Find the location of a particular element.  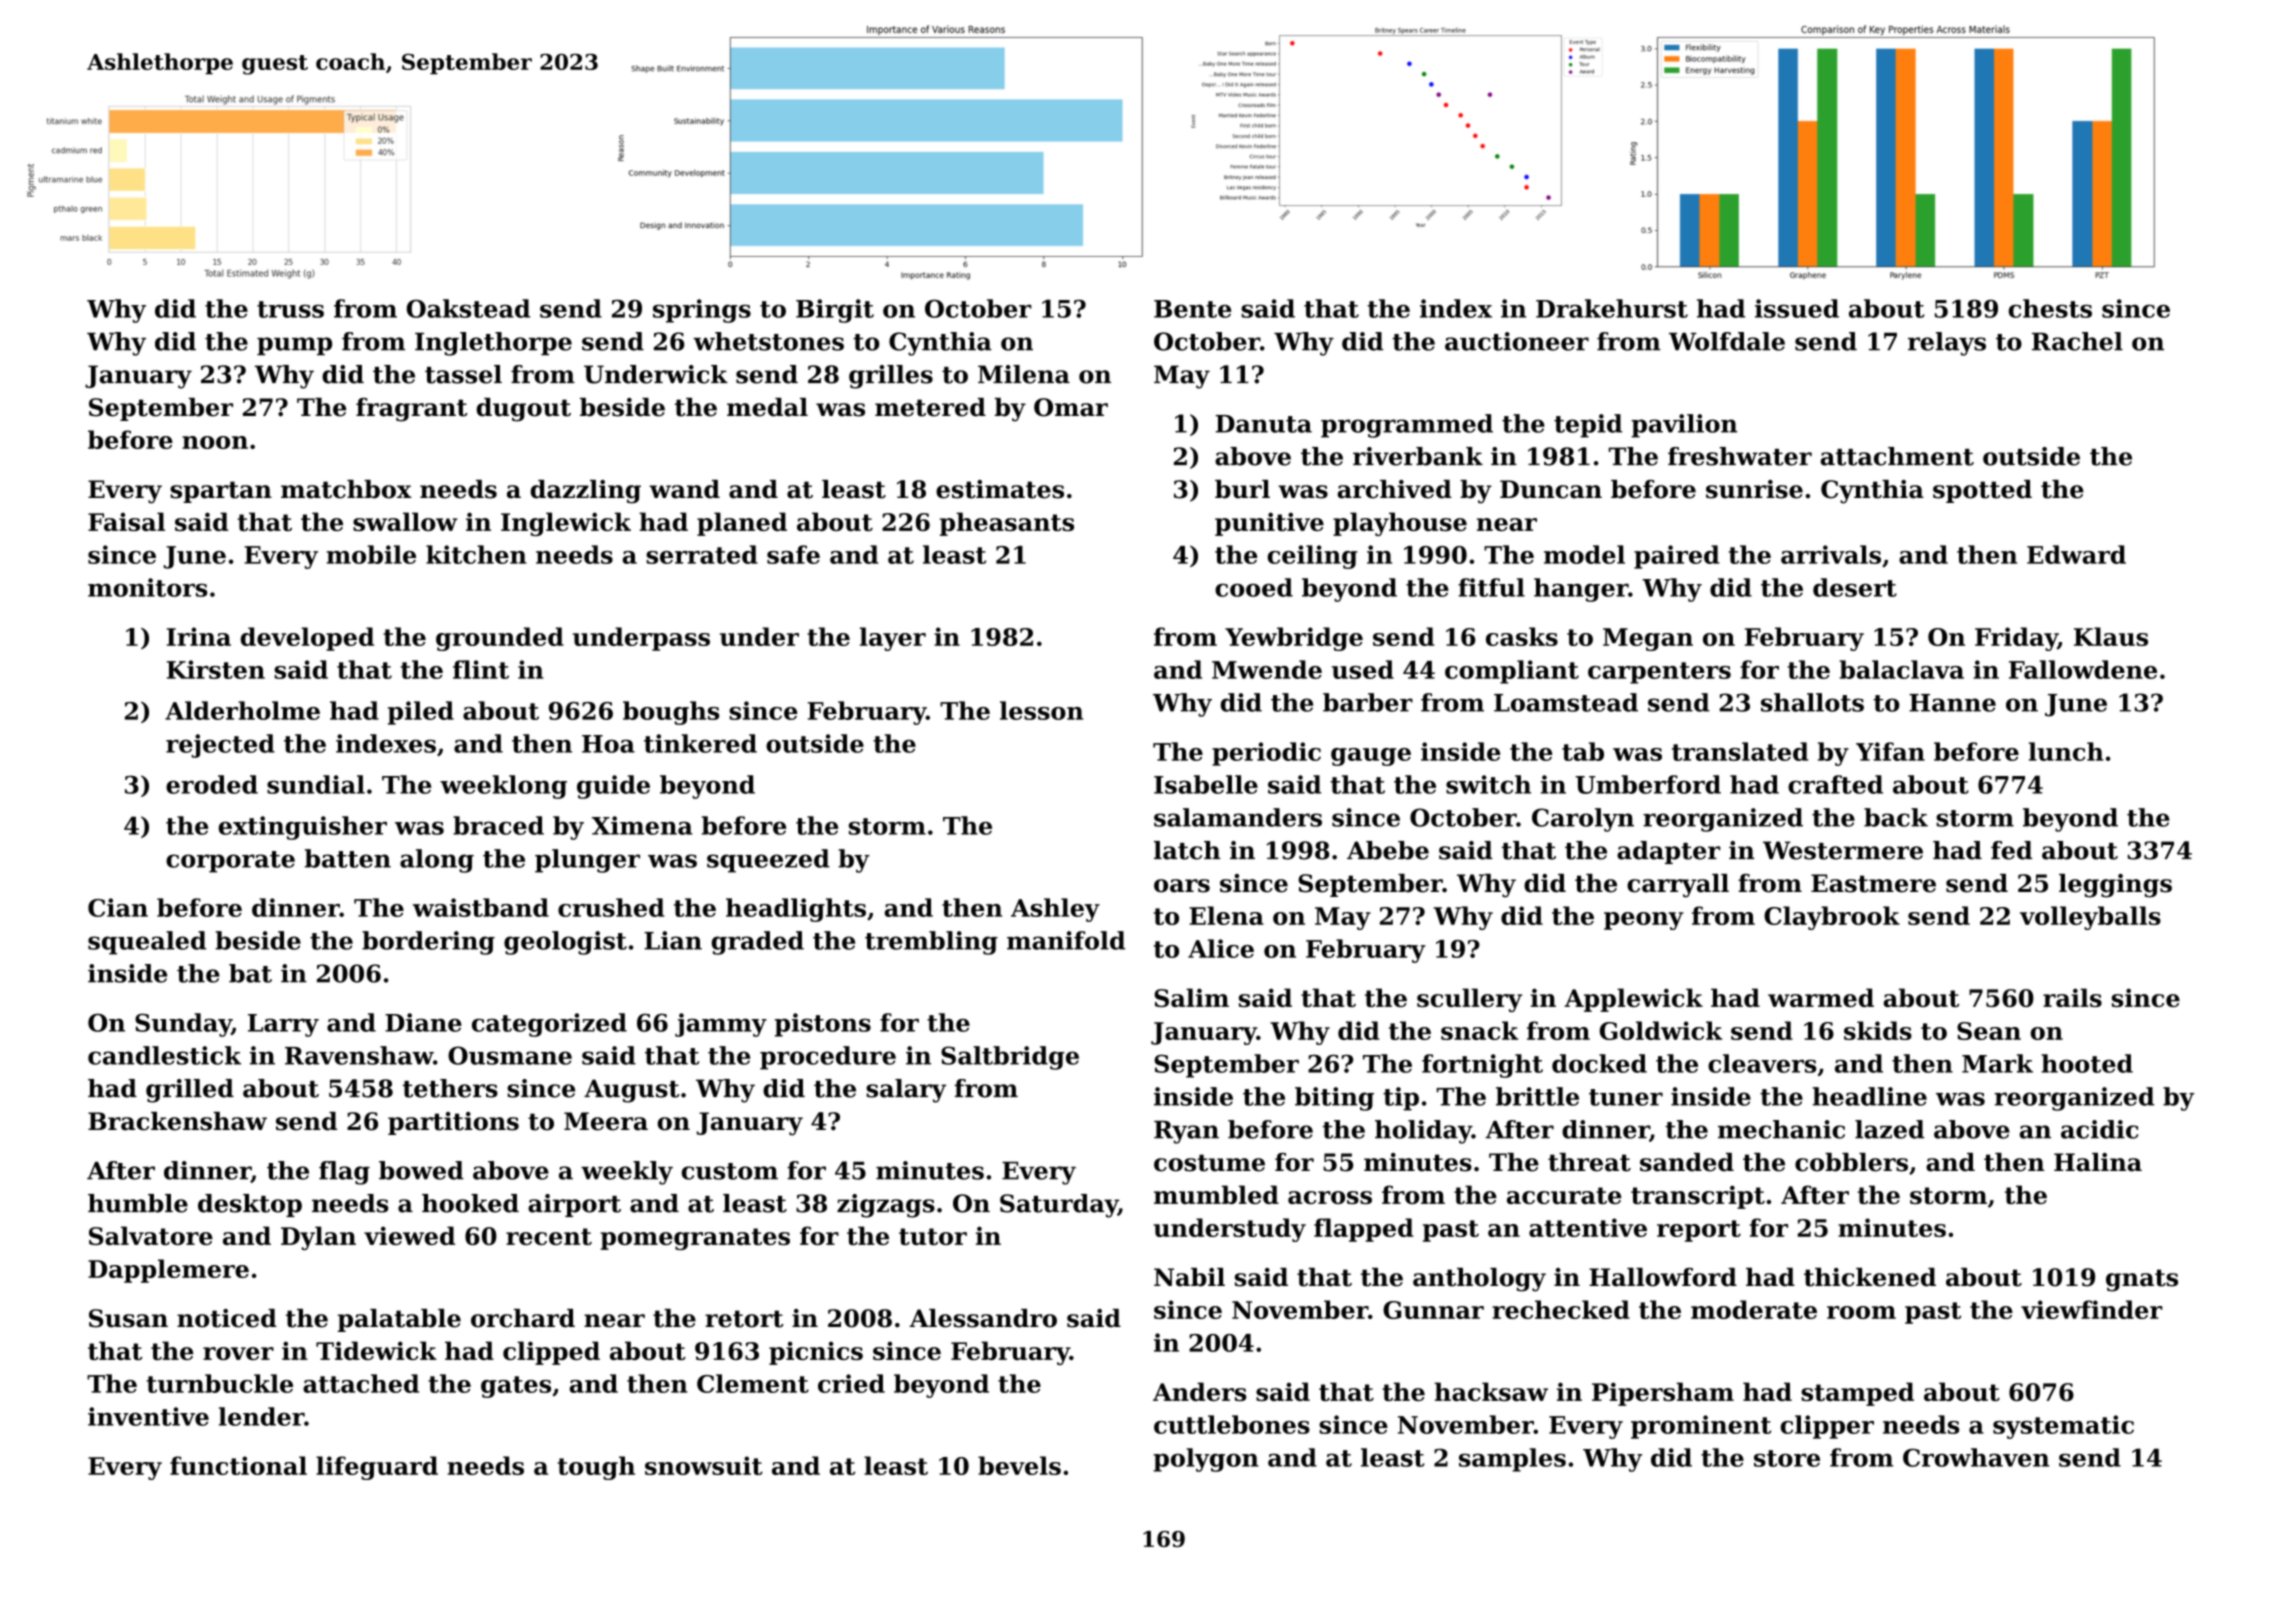

relays is located at coordinates (1947, 344).
